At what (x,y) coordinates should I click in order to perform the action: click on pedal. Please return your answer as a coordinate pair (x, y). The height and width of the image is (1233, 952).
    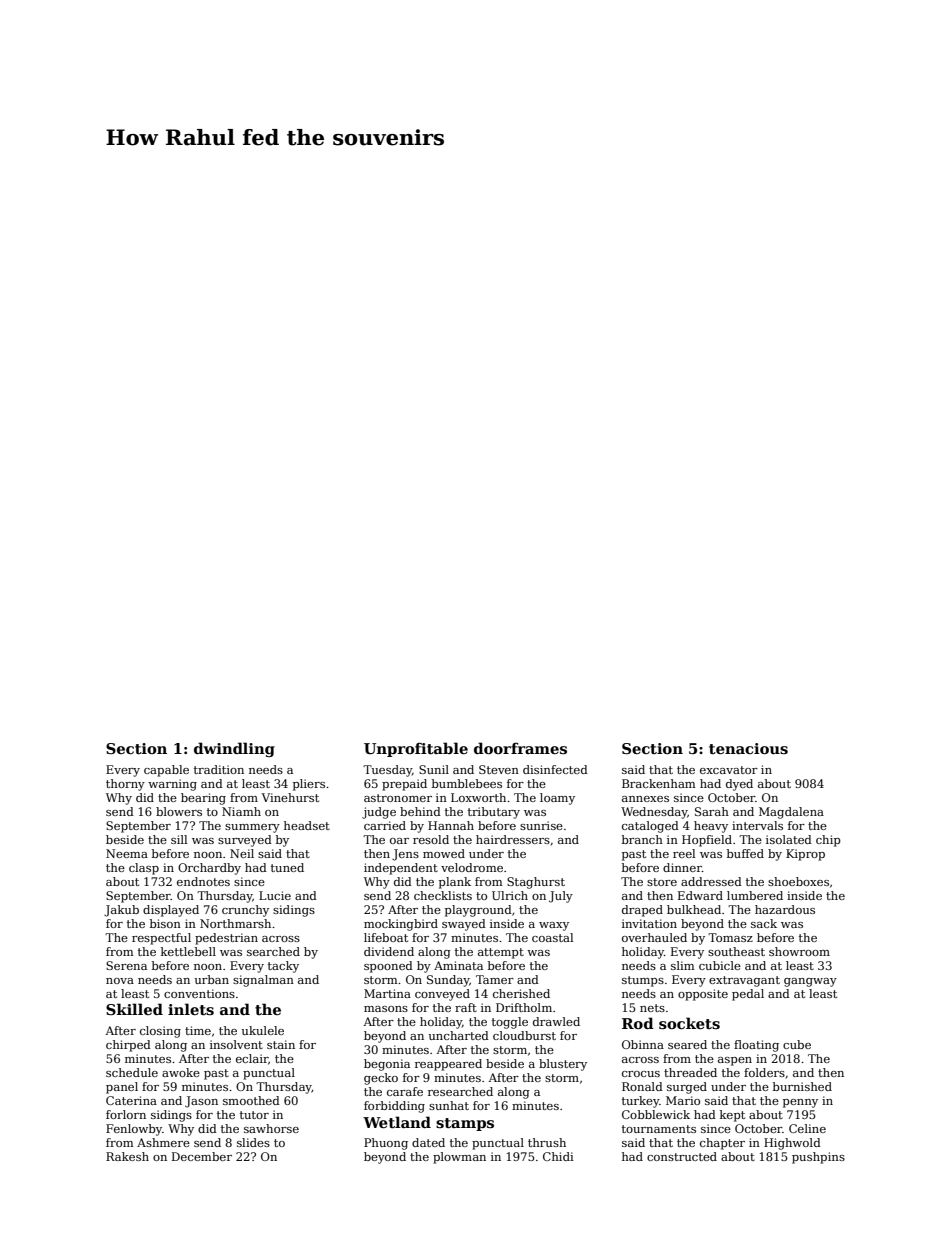
    Looking at the image, I should click on (748, 995).
